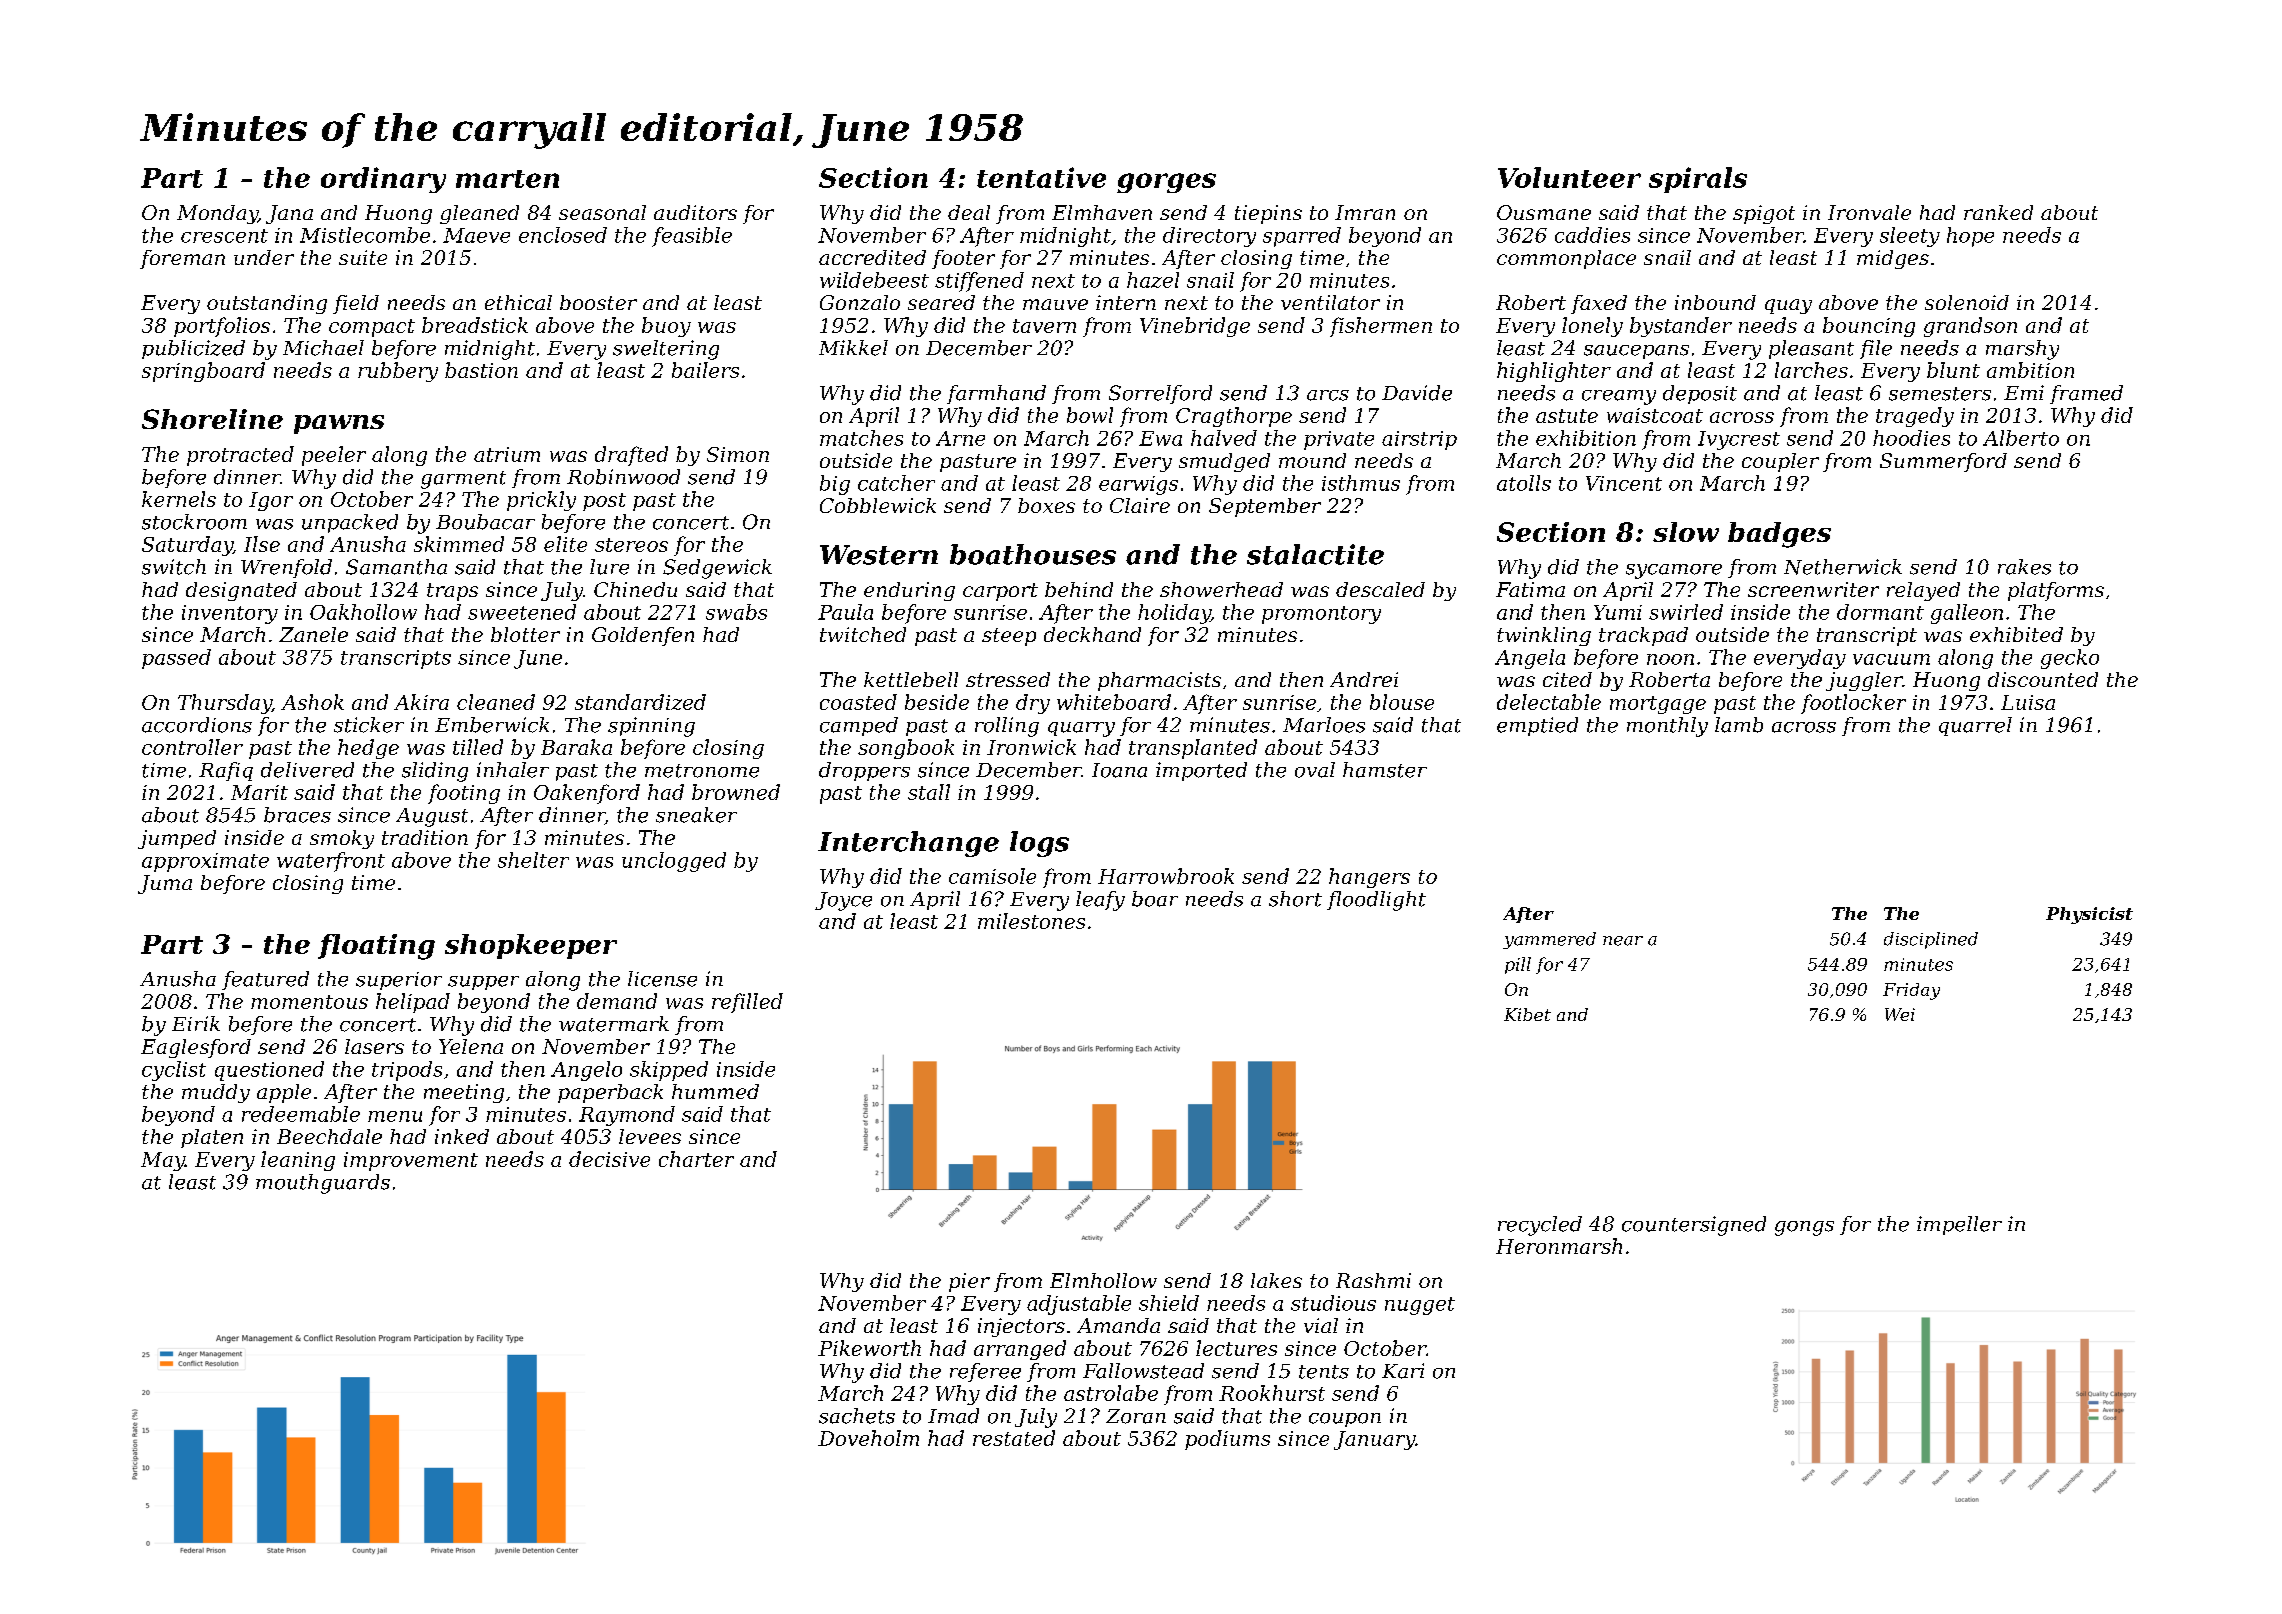 The image size is (2282, 1614). I want to click on muddy, so click(216, 1093).
